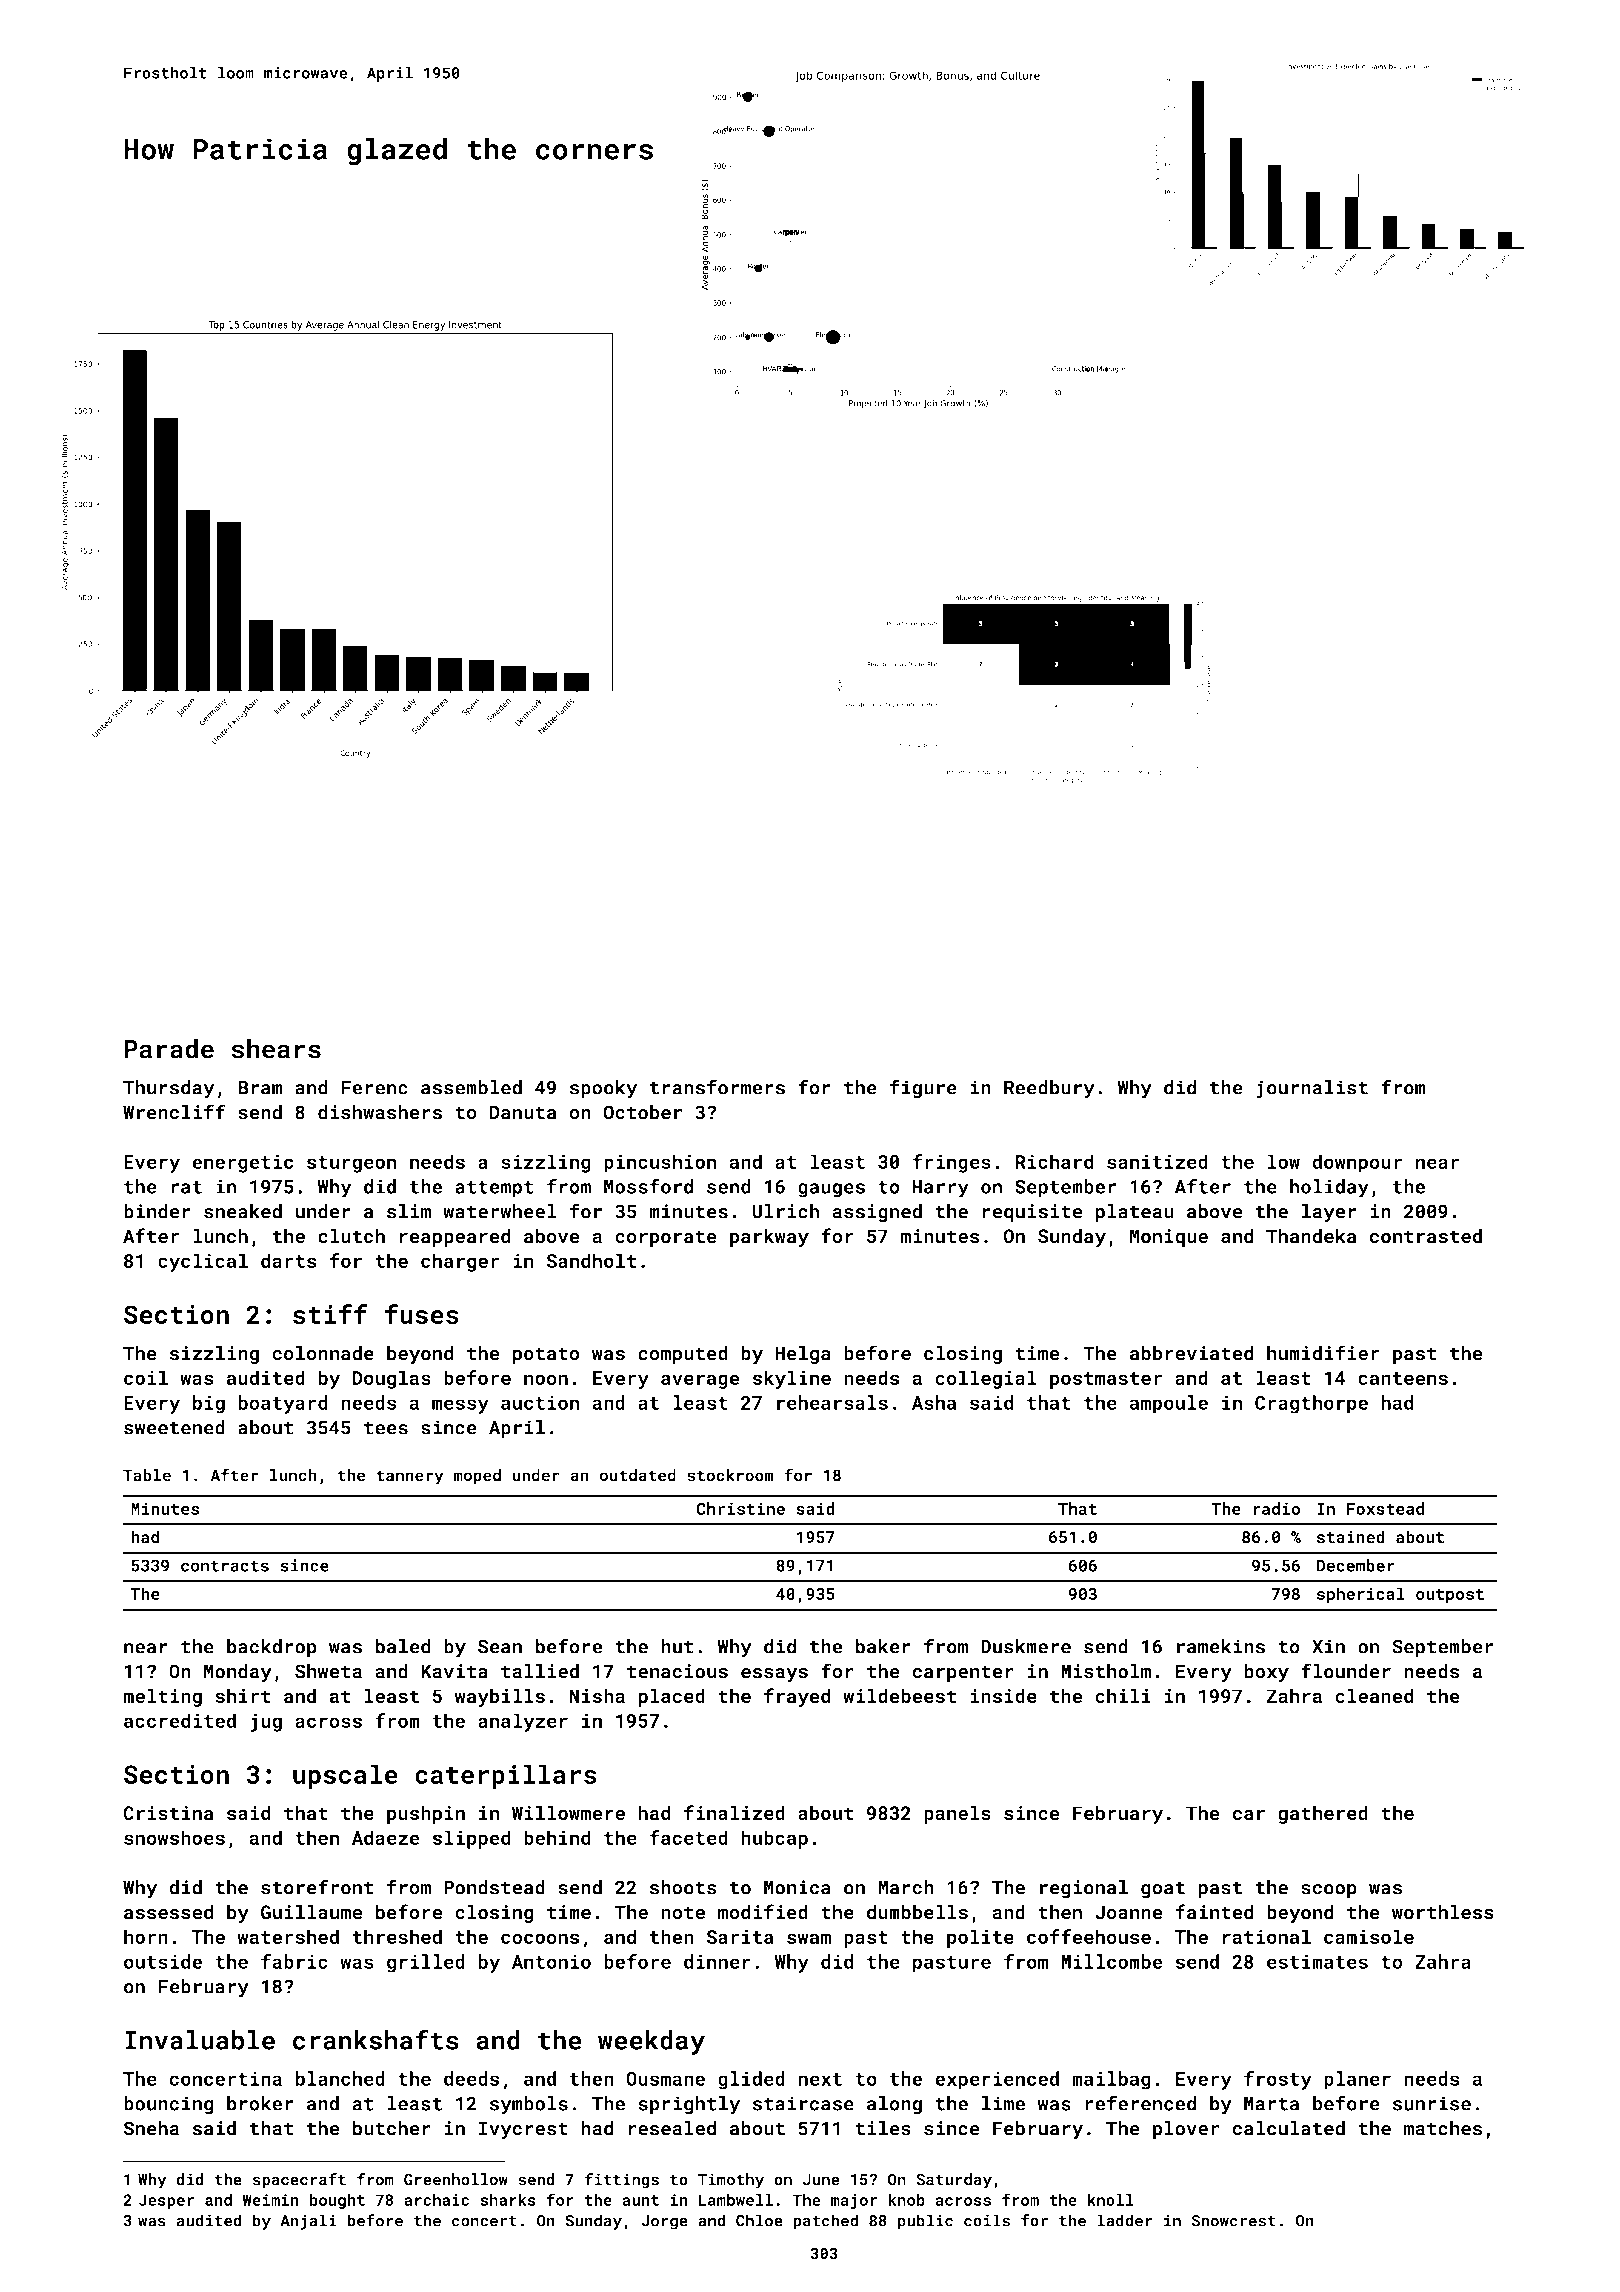 The image size is (1620, 2292). What do you see at coordinates (1312, 1089) in the page?
I see `journalist` at bounding box center [1312, 1089].
